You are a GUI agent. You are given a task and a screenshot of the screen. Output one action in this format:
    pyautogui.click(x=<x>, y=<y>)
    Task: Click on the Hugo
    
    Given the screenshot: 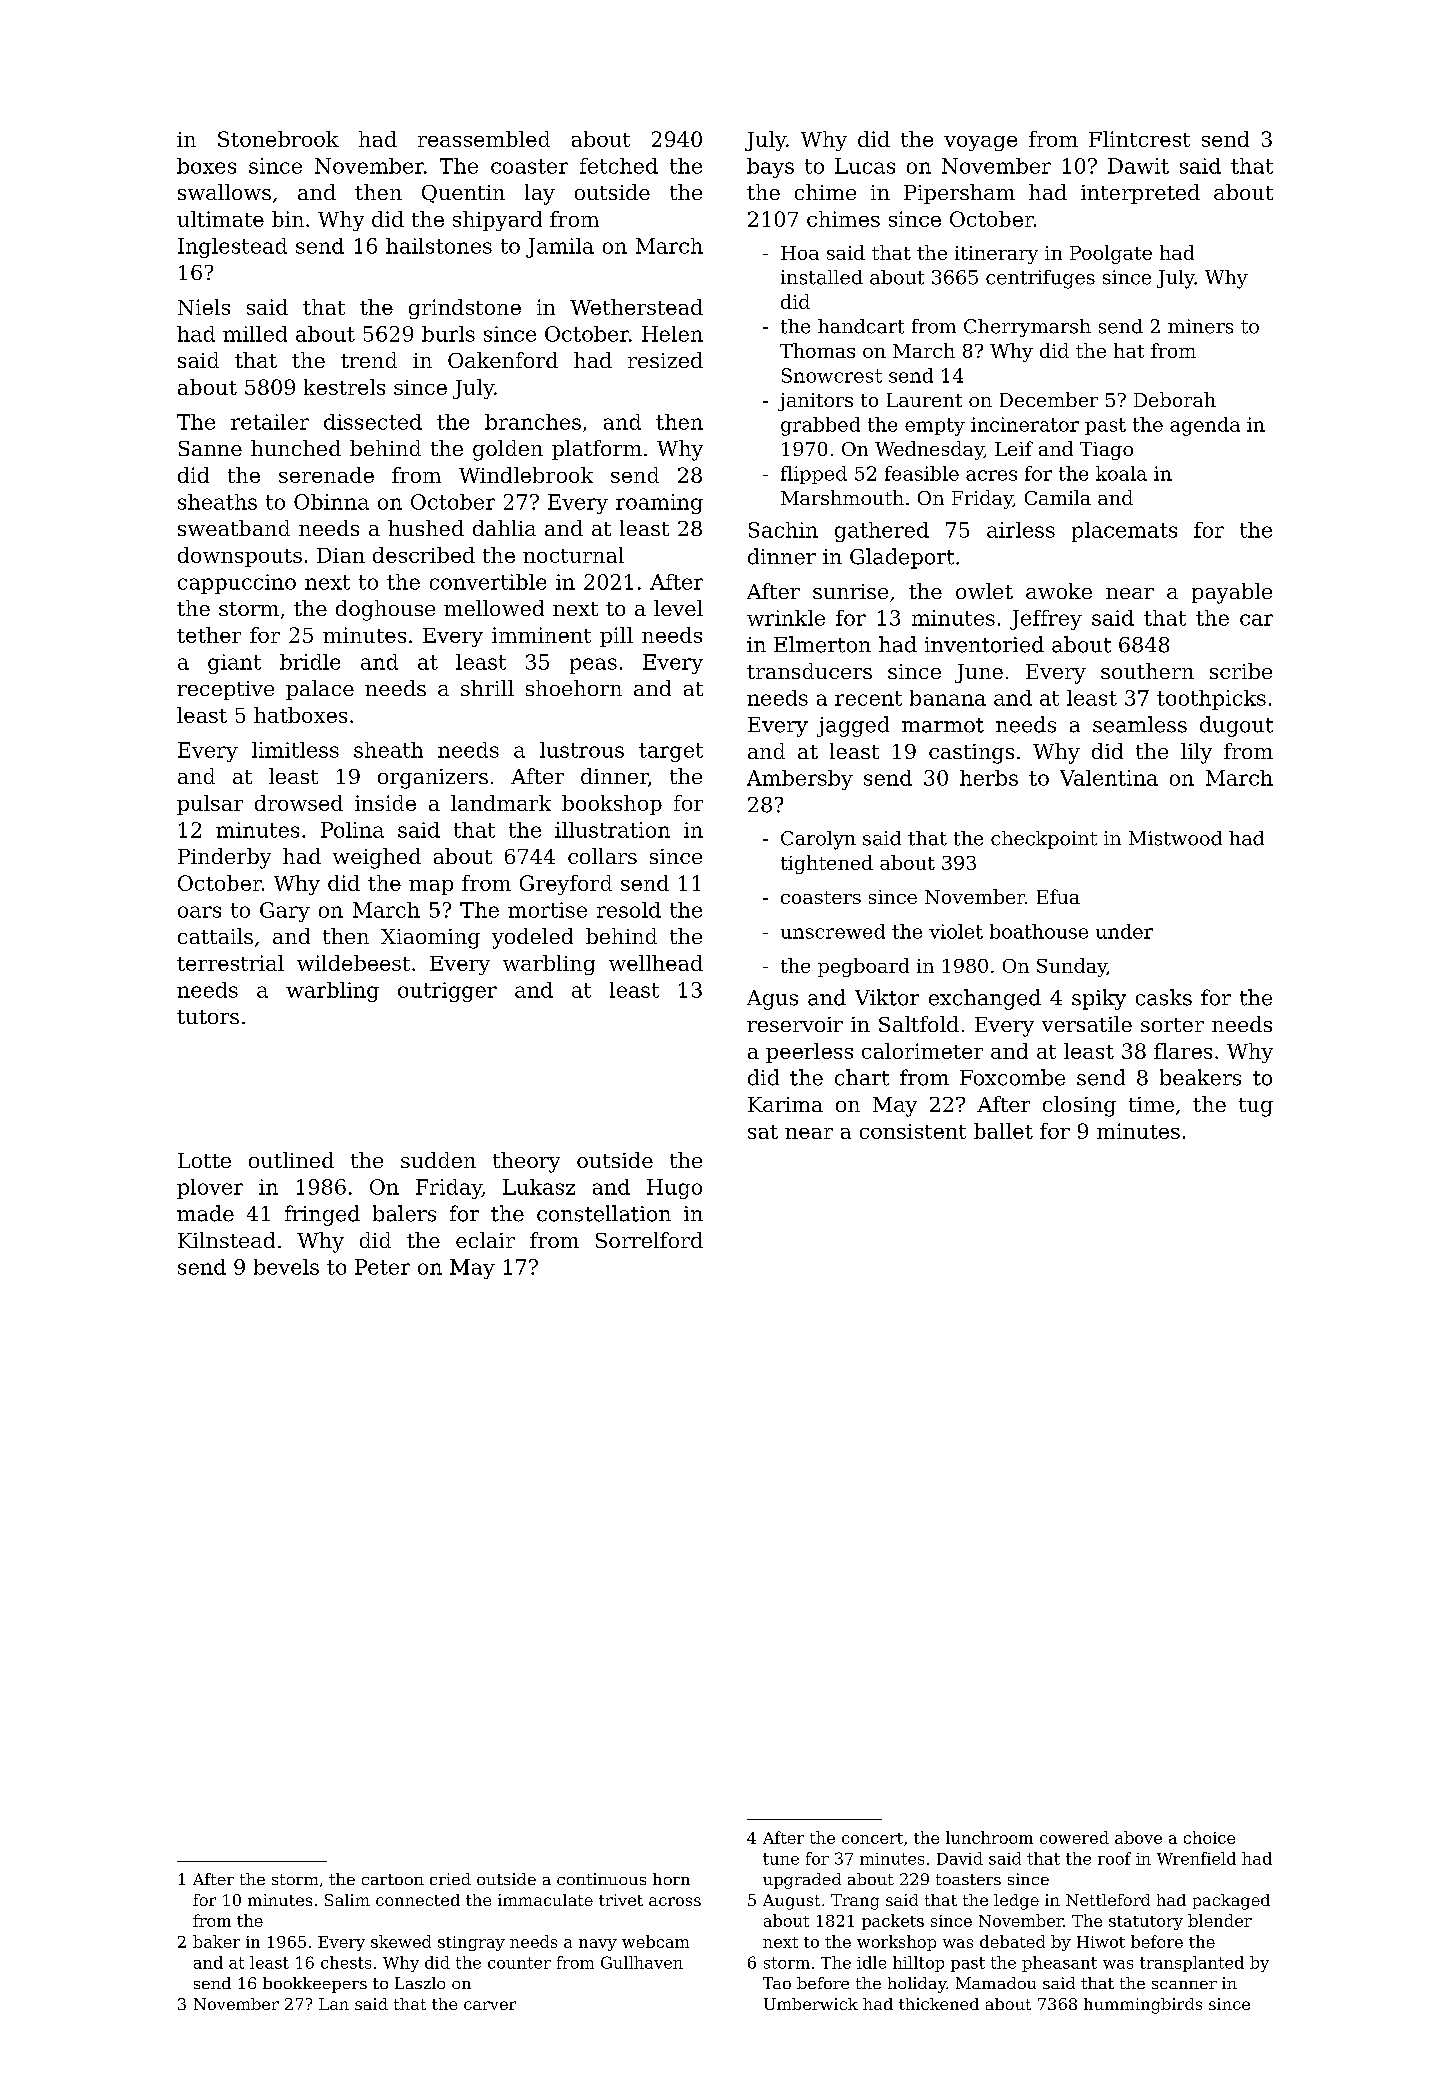 What is the action you would take?
    pyautogui.click(x=674, y=1189)
